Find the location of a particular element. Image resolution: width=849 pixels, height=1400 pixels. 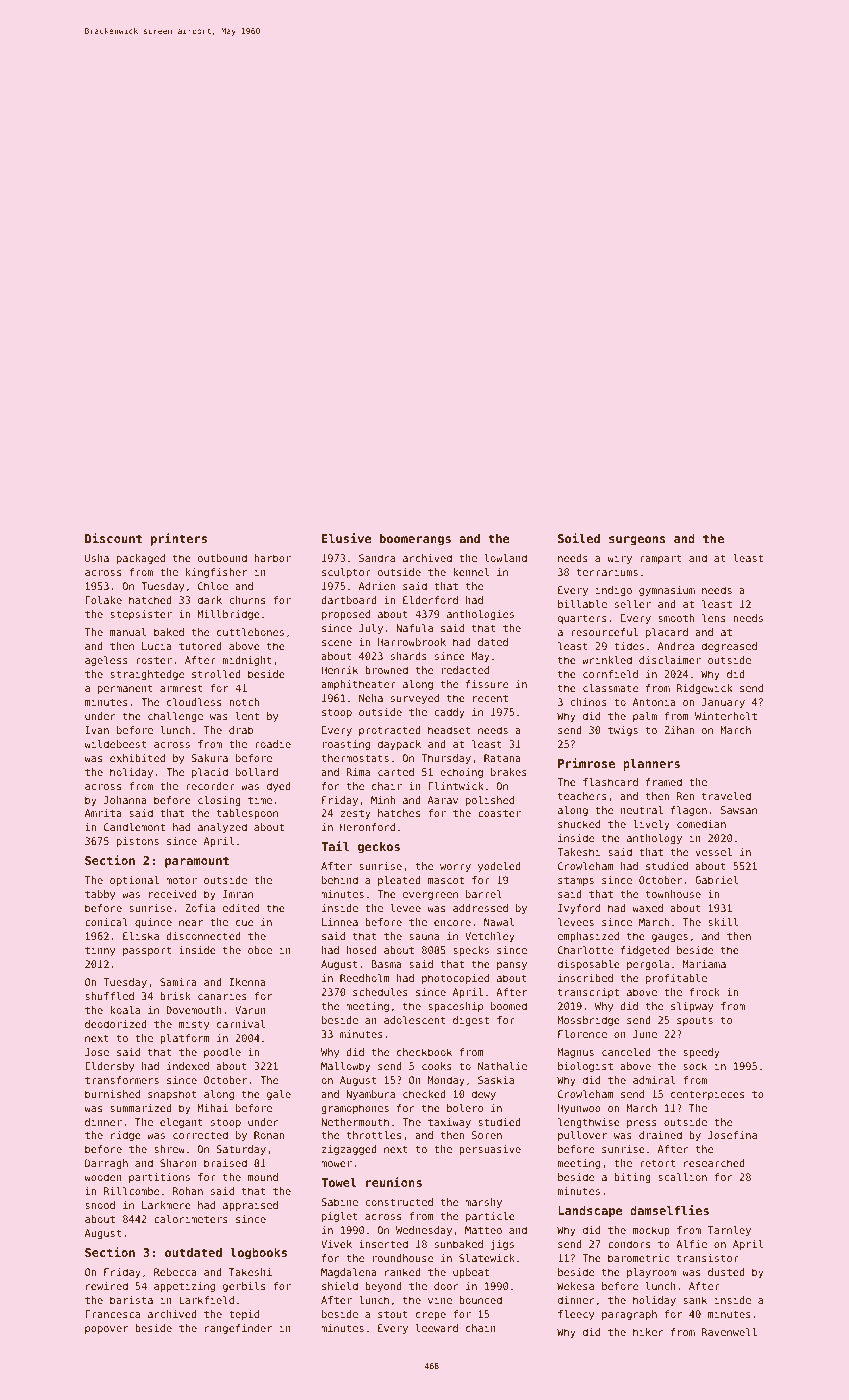

stamps is located at coordinates (576, 881).
